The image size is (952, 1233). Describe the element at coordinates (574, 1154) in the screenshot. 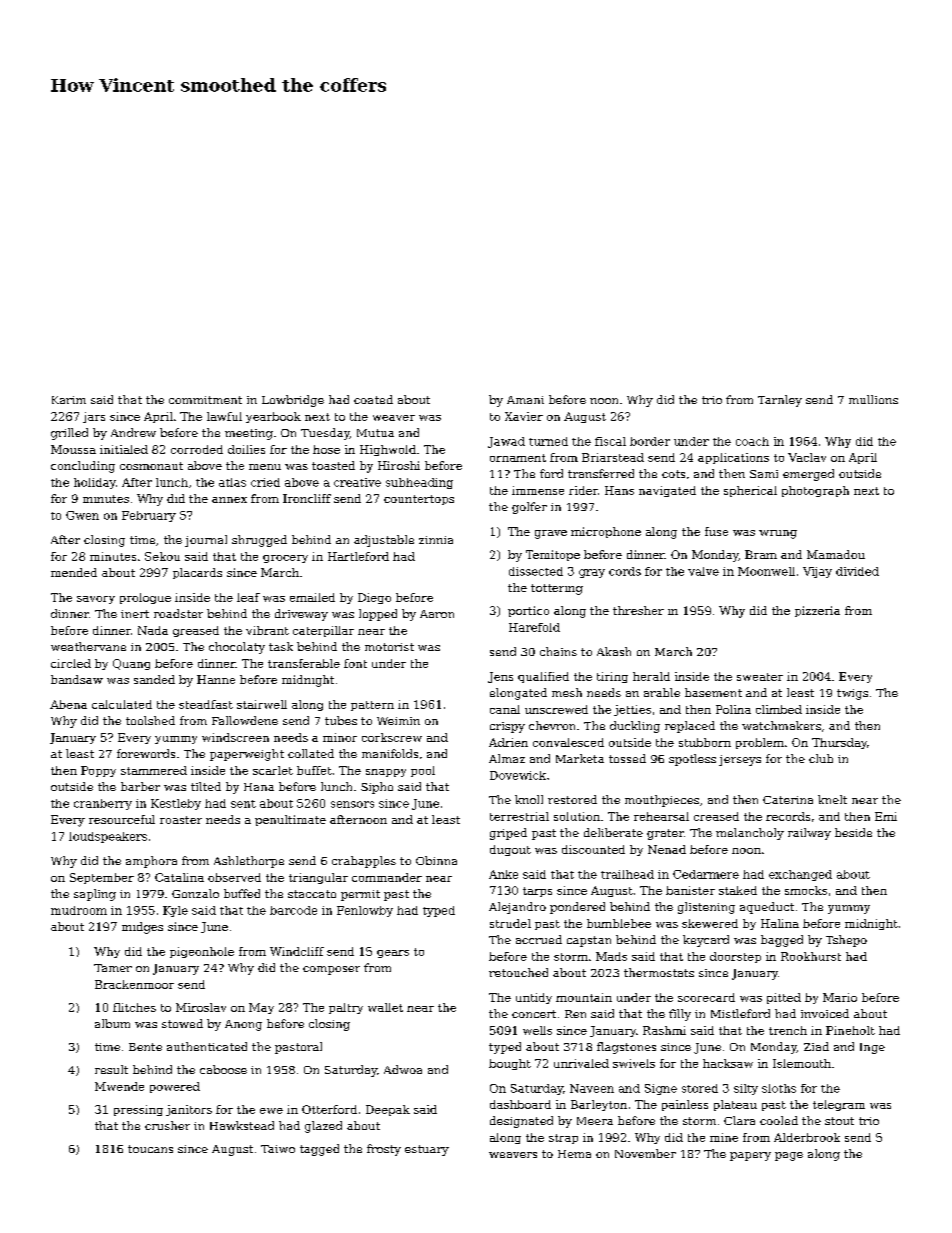

I see `Hema` at that location.
